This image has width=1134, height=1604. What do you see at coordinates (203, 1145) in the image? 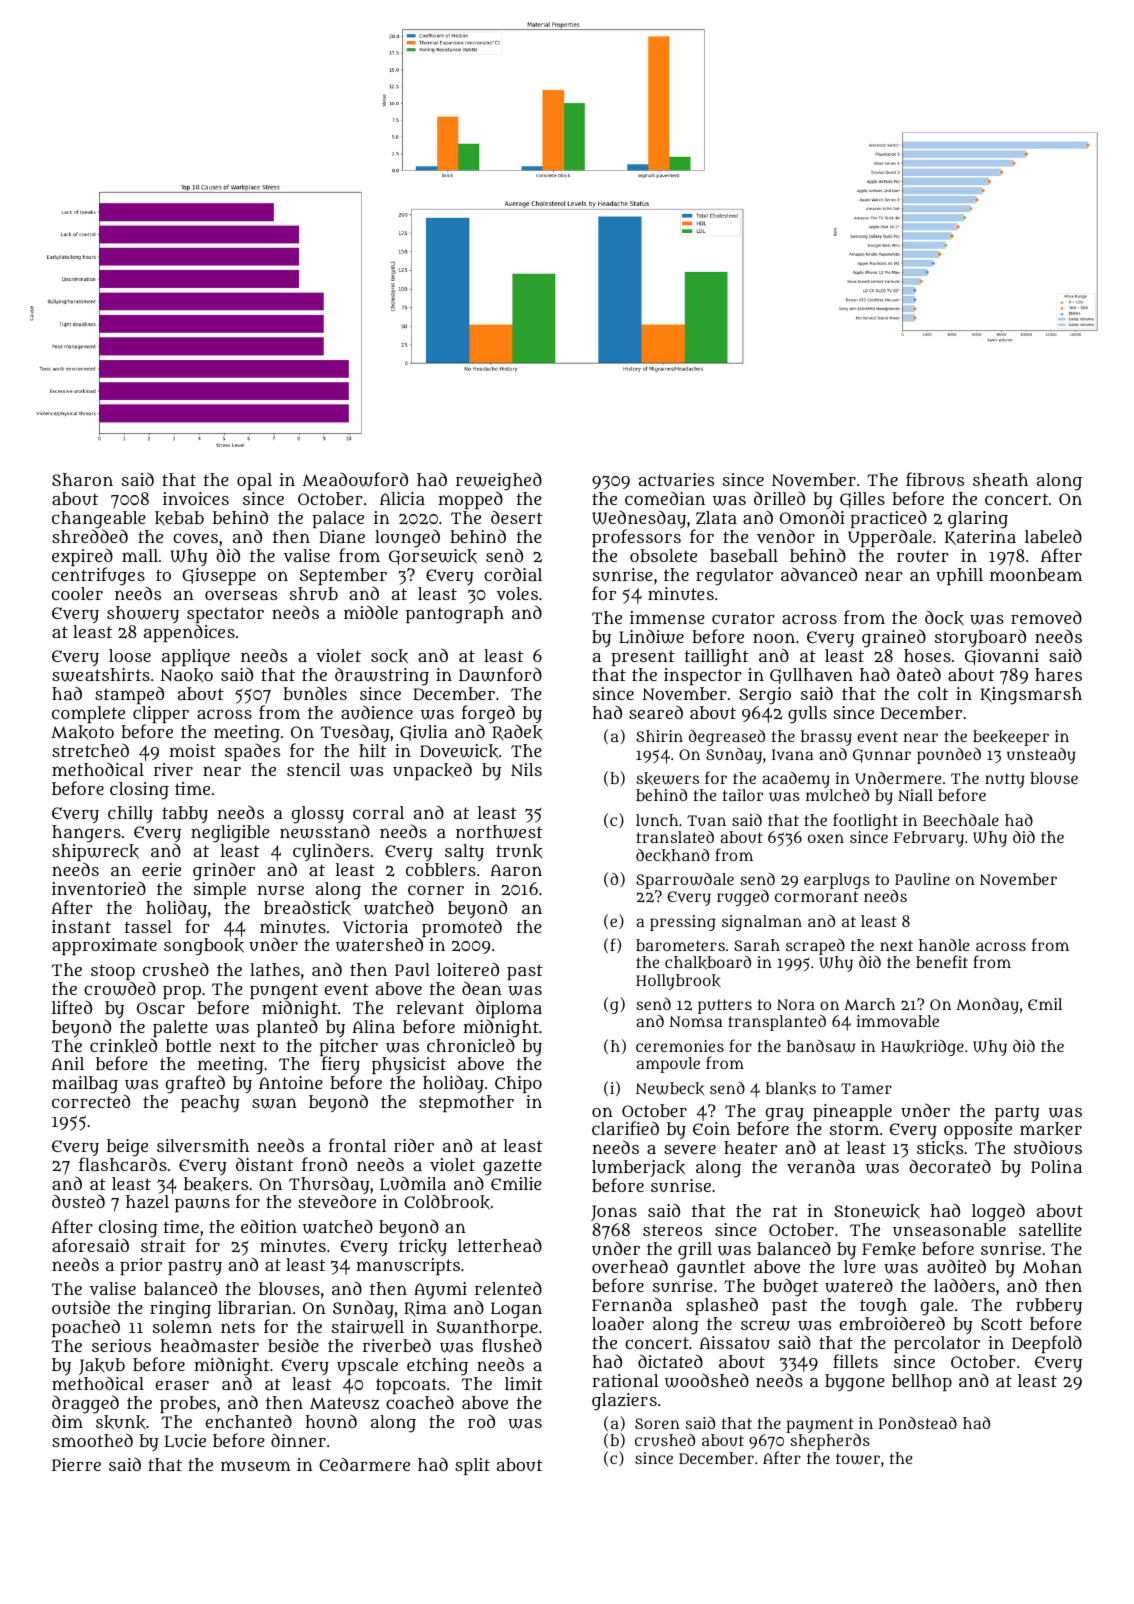
I see `silversmith` at bounding box center [203, 1145].
